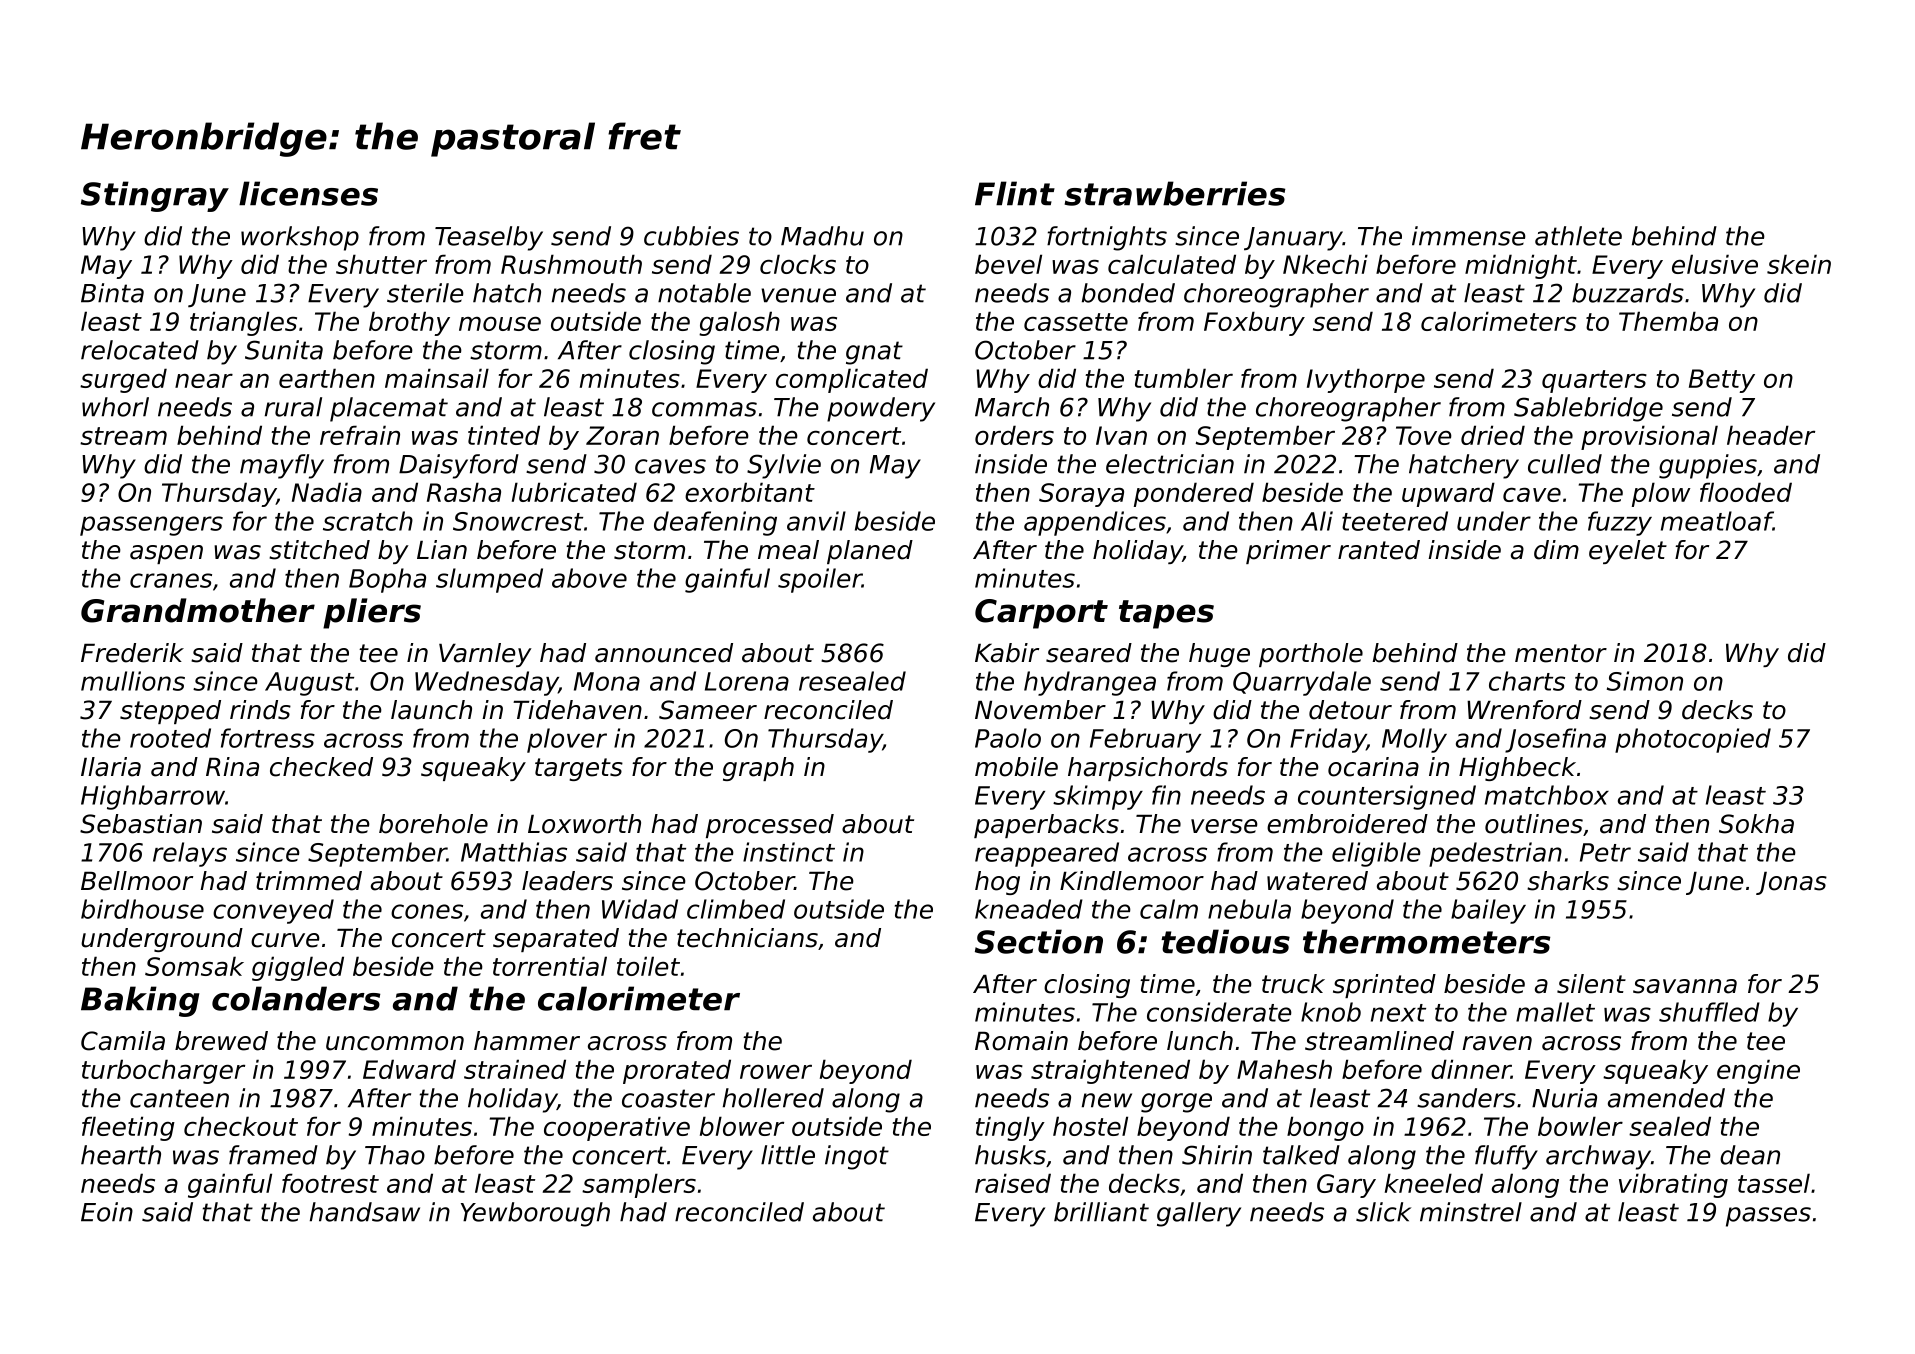  I want to click on Tove, so click(1424, 435).
